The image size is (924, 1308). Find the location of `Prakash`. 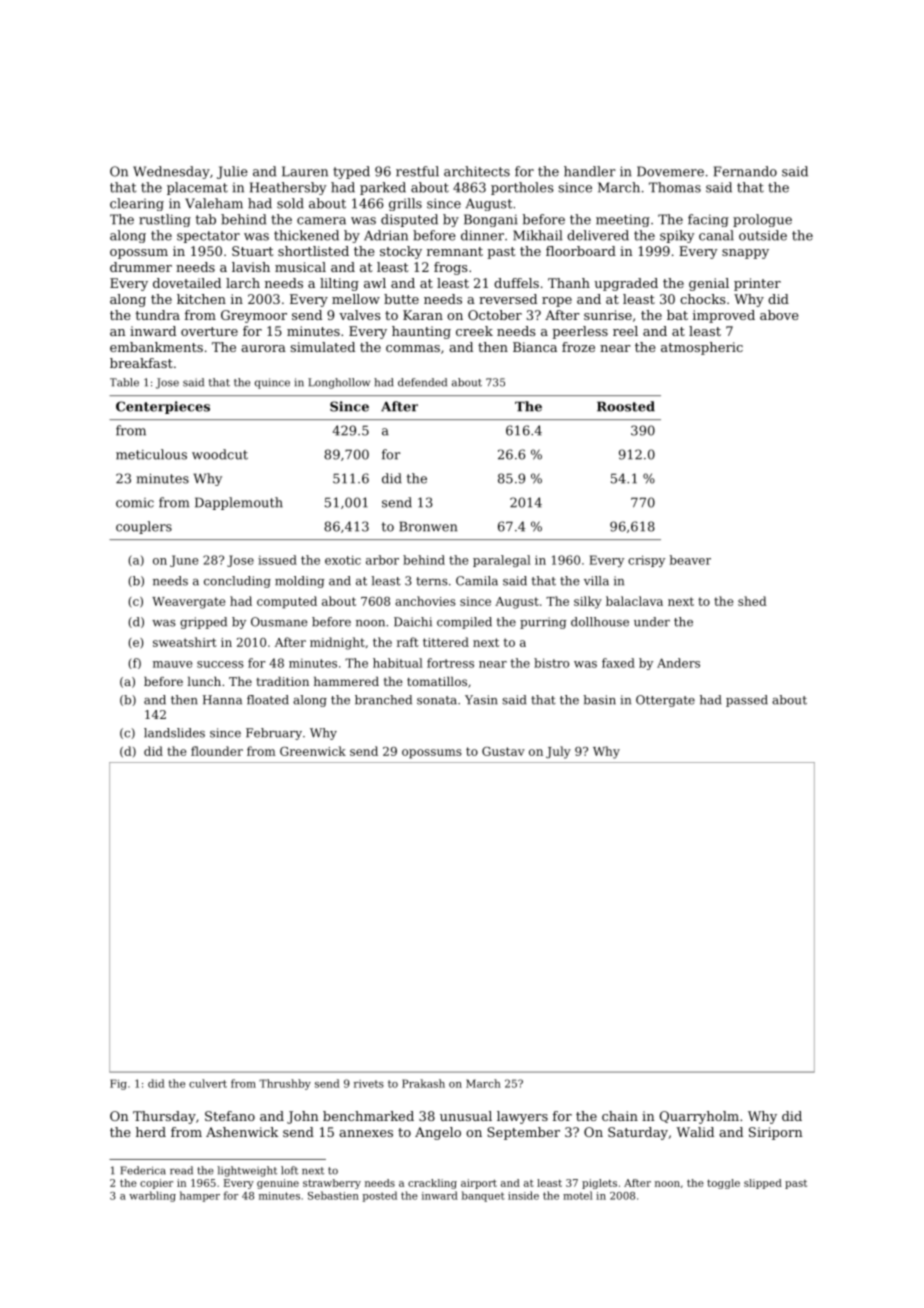

Prakash is located at coordinates (423, 1083).
